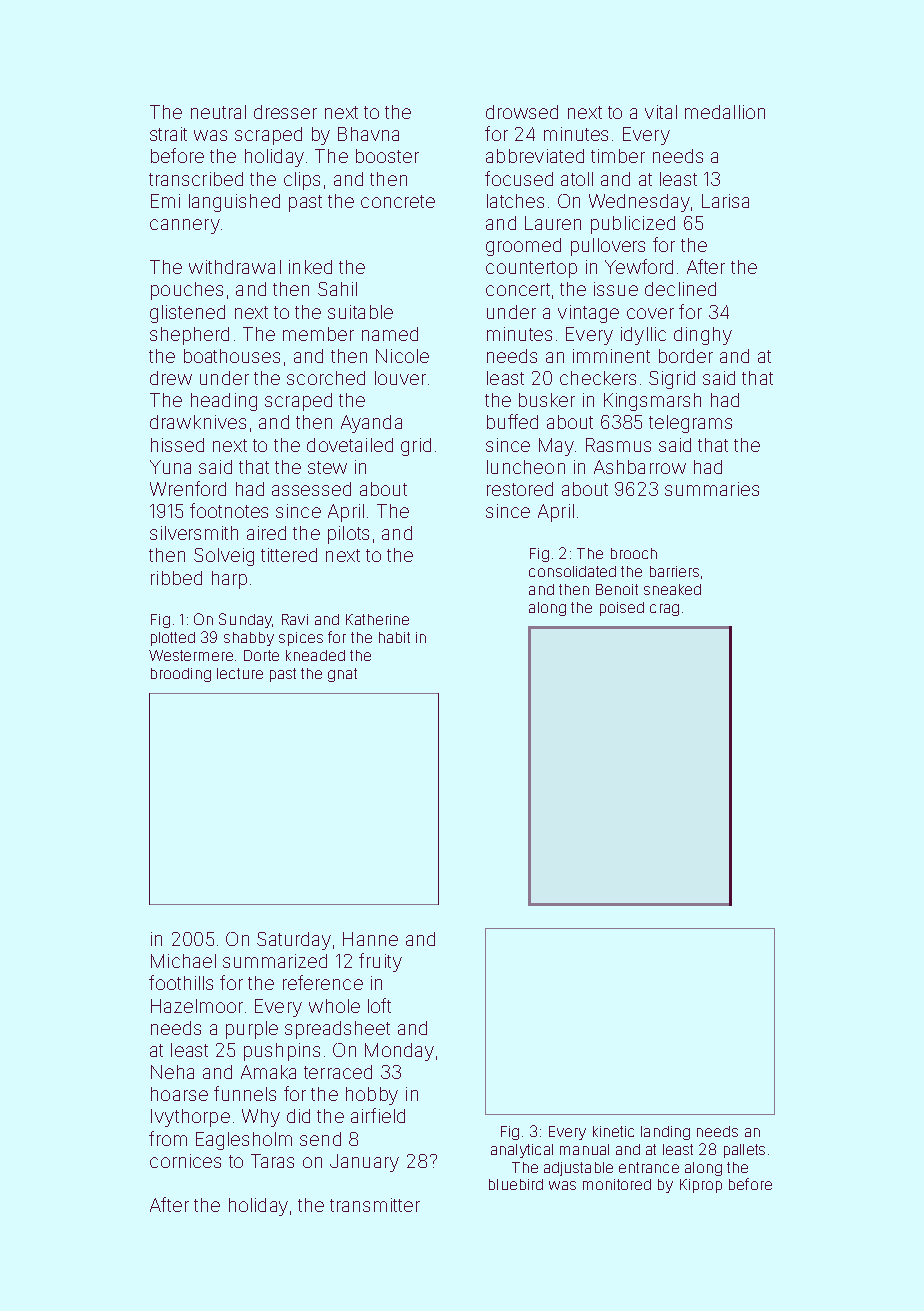  Describe the element at coordinates (370, 939) in the screenshot. I see `Hanne` at that location.
